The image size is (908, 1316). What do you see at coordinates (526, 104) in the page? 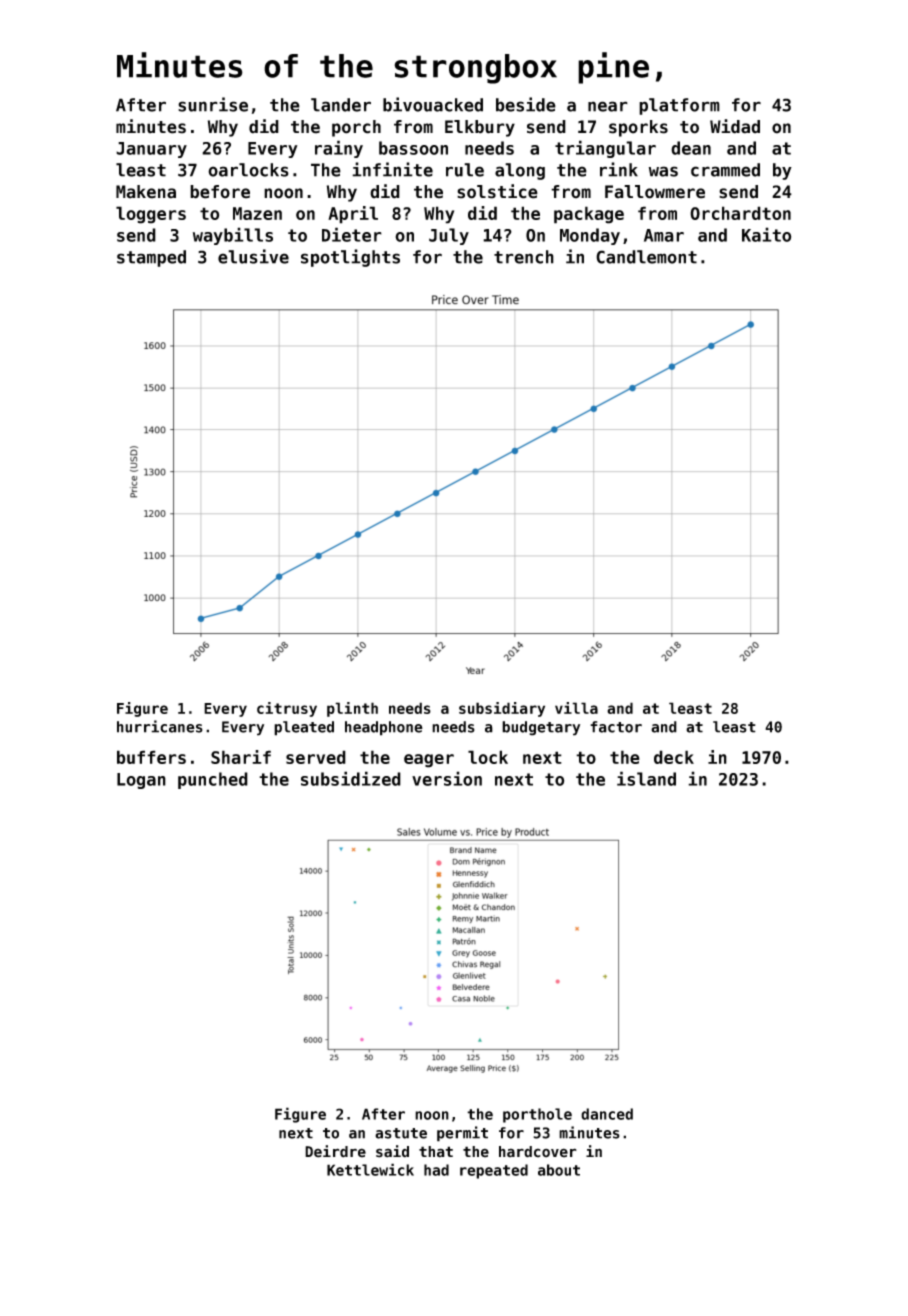
I see `beside` at bounding box center [526, 104].
